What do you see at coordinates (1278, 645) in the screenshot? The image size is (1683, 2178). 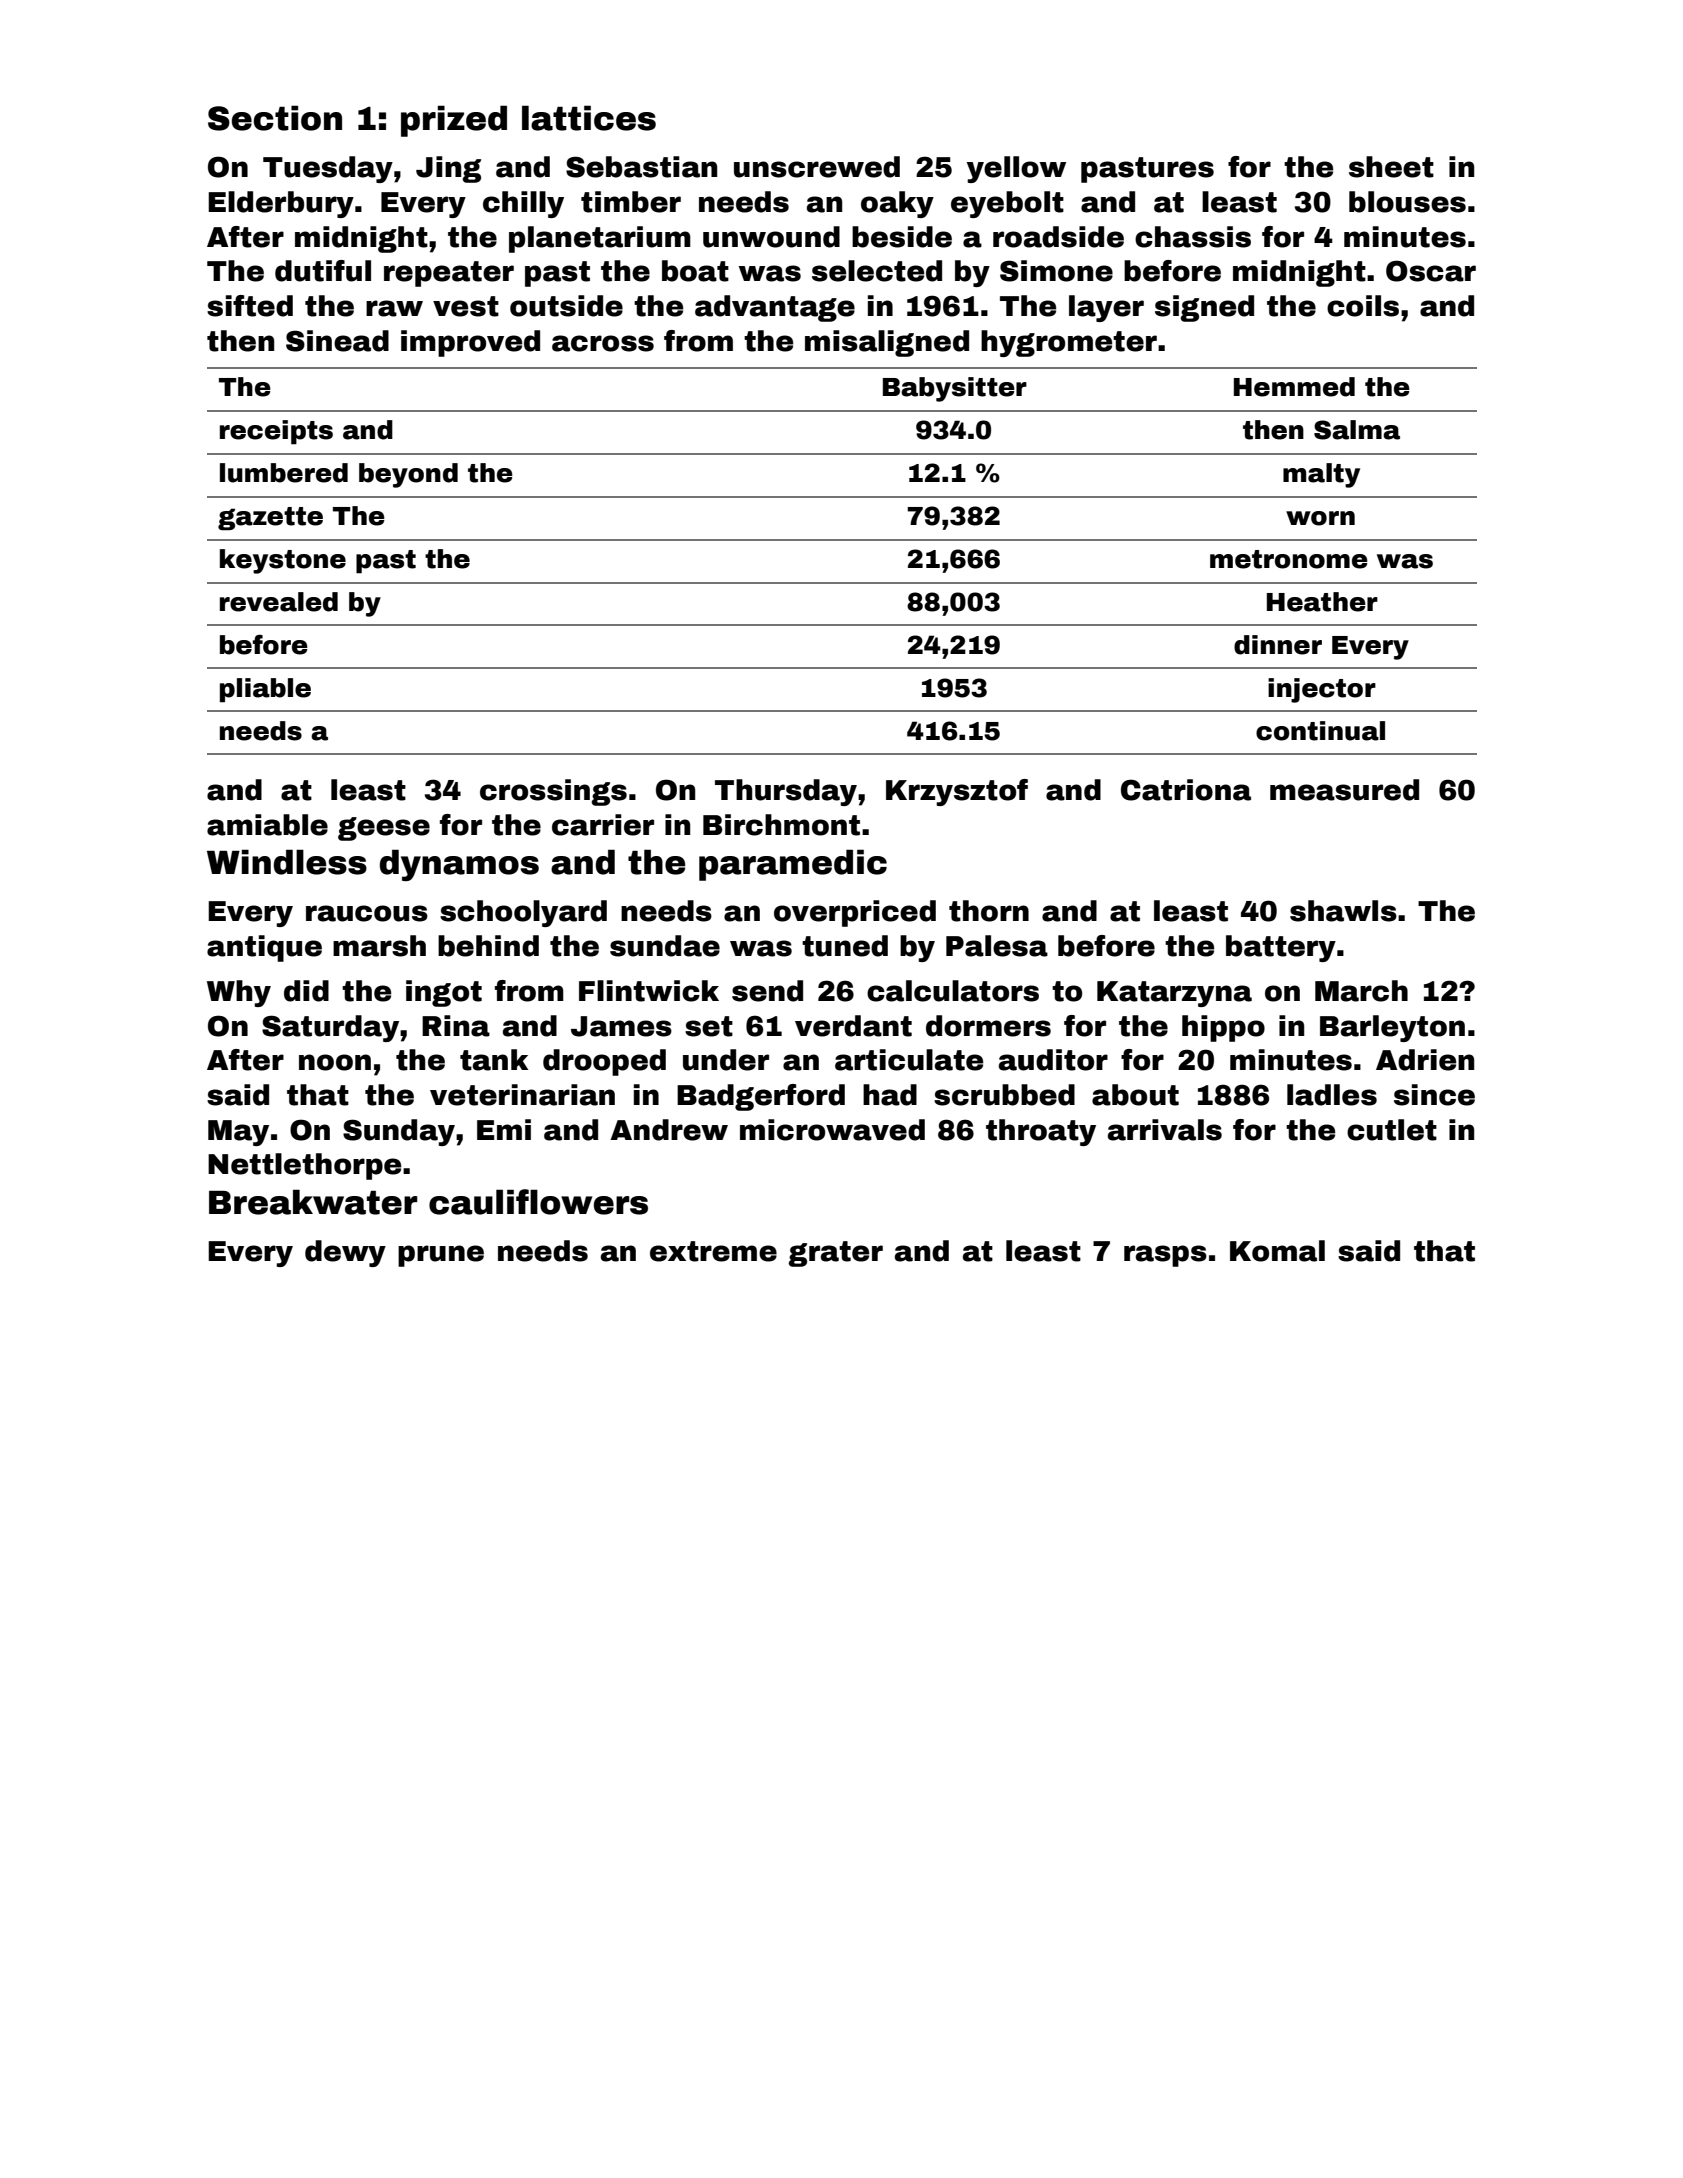 I see `dinner` at bounding box center [1278, 645].
